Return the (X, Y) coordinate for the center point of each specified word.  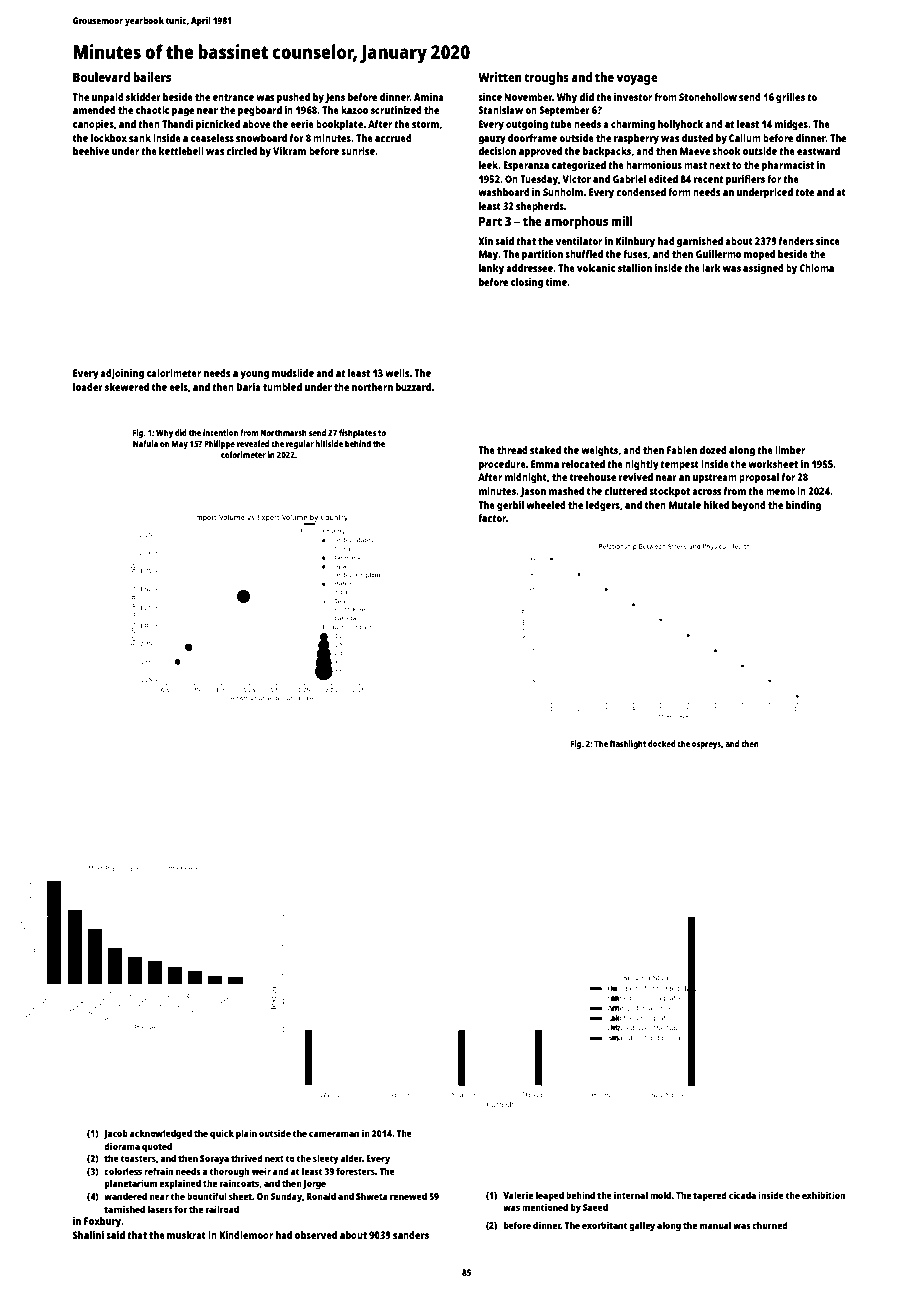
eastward (818, 151)
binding (803, 506)
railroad (222, 1209)
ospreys (706, 745)
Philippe (219, 444)
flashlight (628, 744)
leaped (550, 1196)
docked (662, 743)
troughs (546, 78)
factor (492, 518)
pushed (293, 98)
